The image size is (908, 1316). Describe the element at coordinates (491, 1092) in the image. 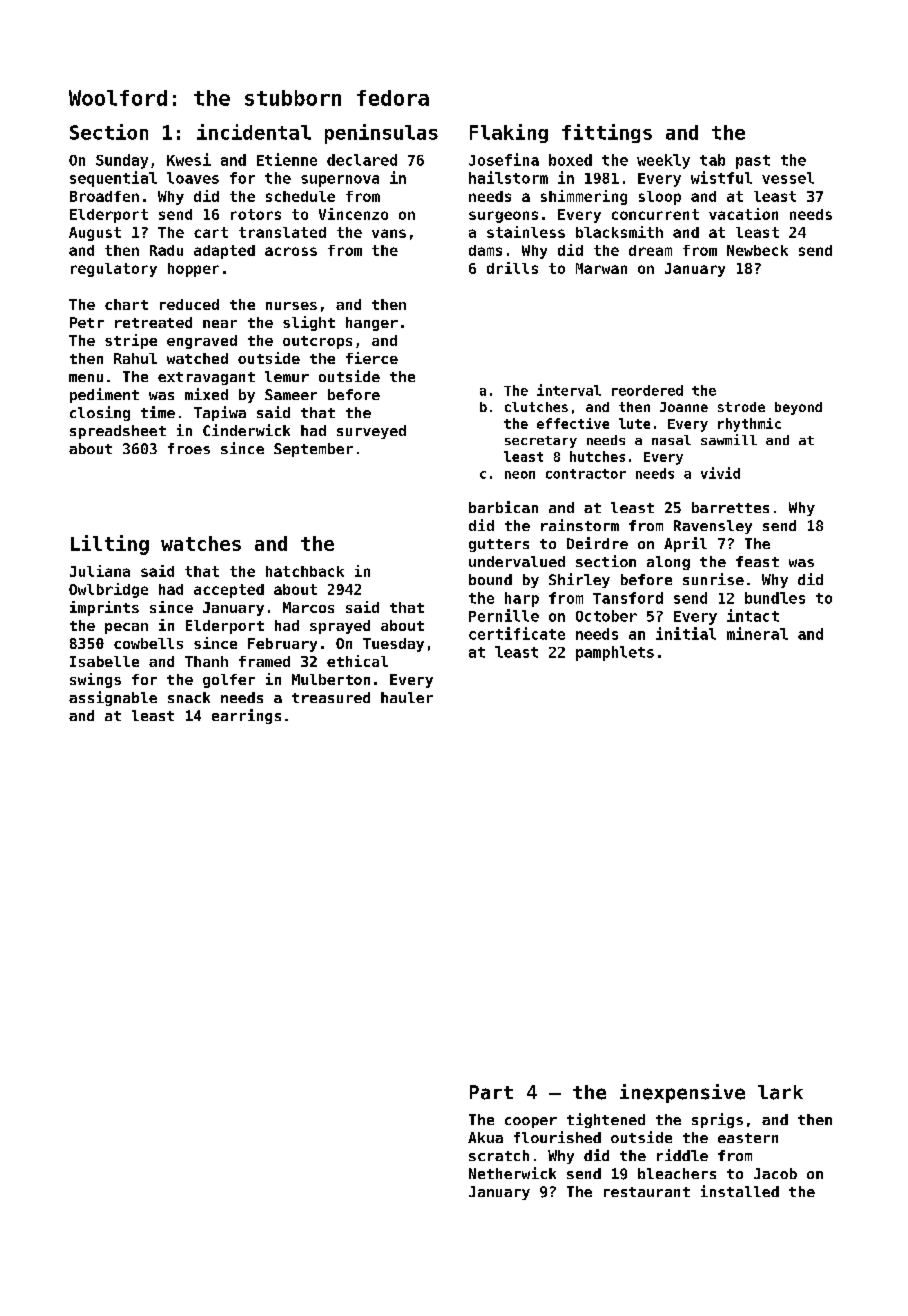

I see `Part` at that location.
